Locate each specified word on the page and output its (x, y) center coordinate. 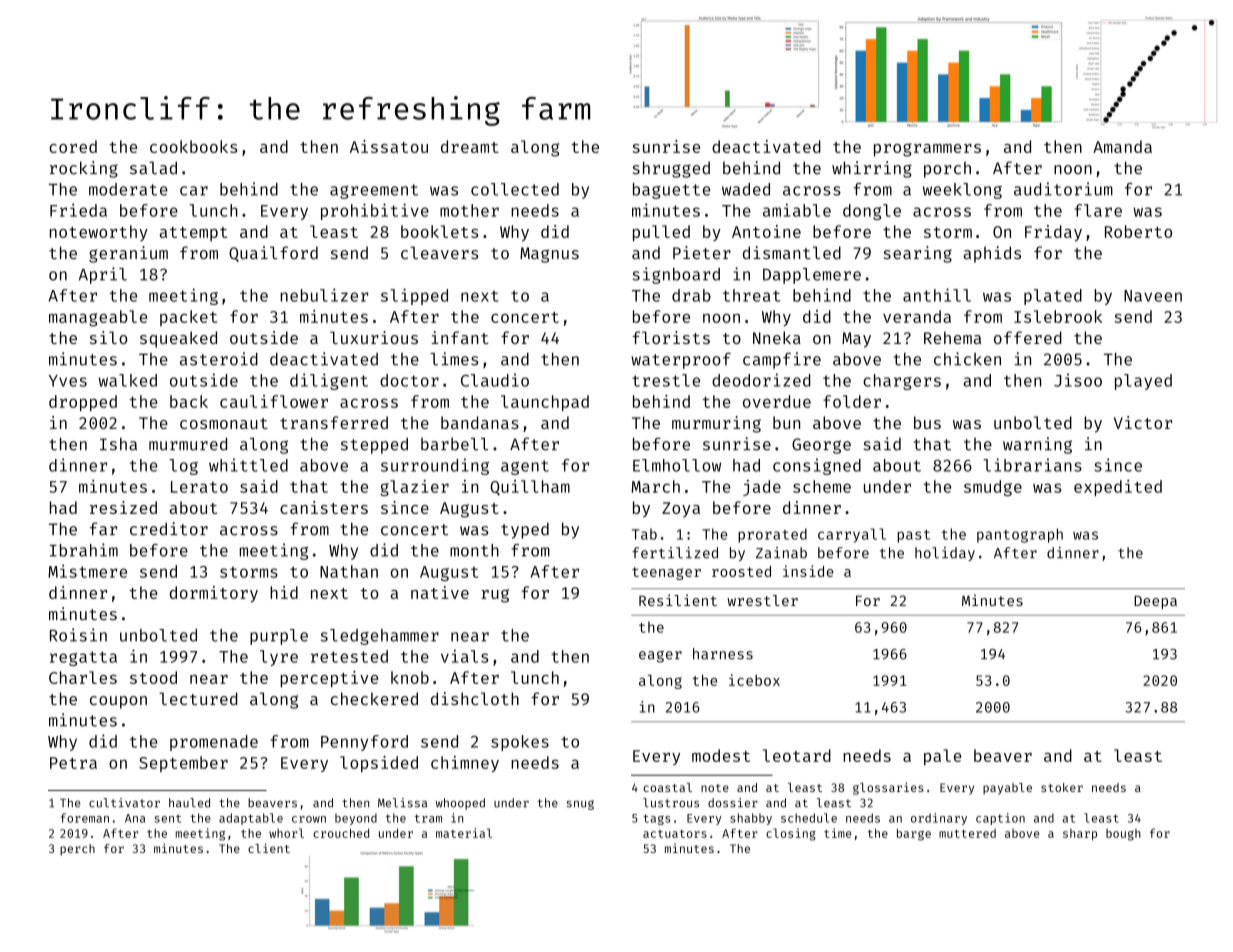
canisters (324, 507)
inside (808, 571)
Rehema (952, 337)
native (440, 592)
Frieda (78, 210)
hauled (189, 803)
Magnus (549, 255)
